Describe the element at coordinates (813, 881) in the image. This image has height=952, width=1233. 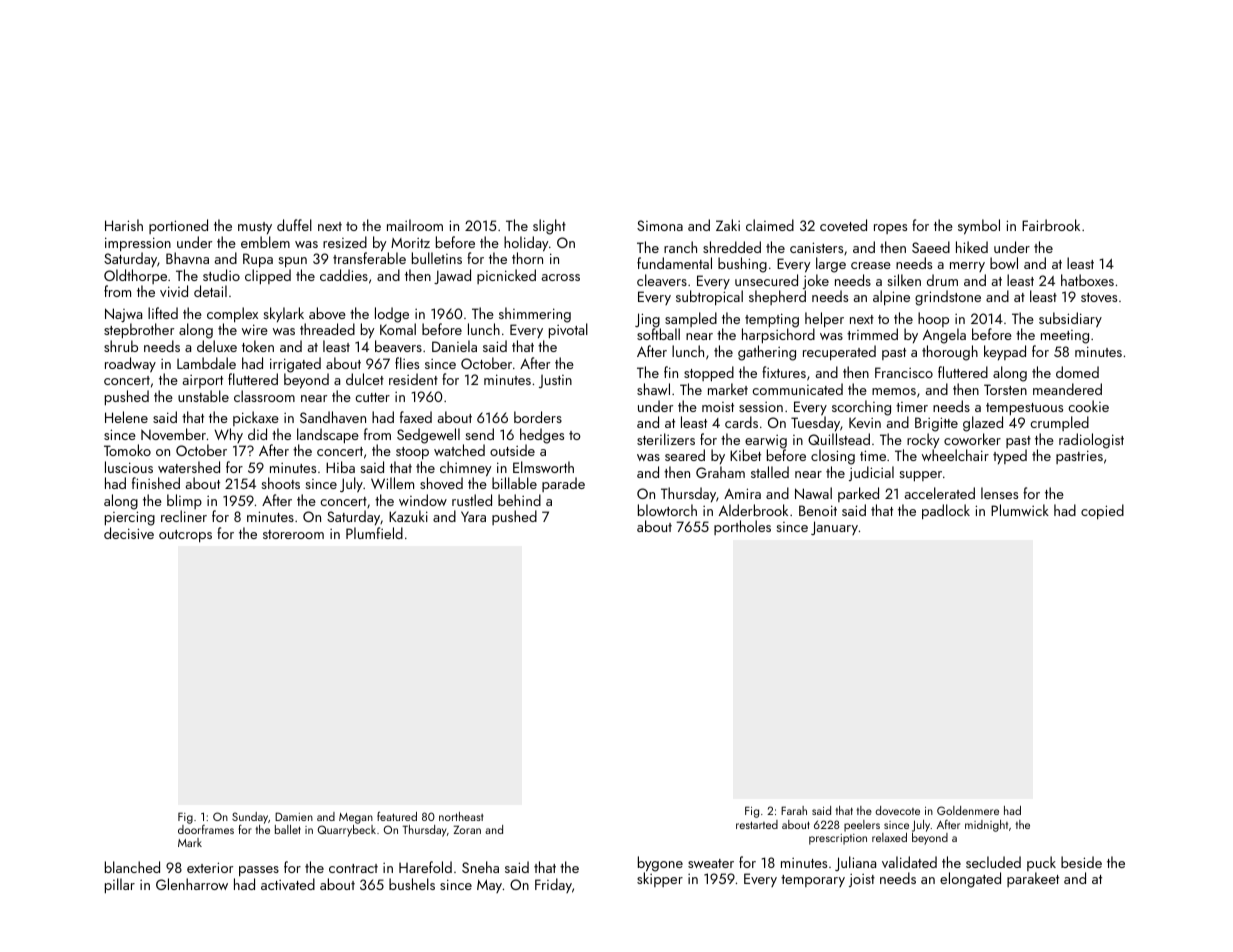
I see `temporary` at that location.
